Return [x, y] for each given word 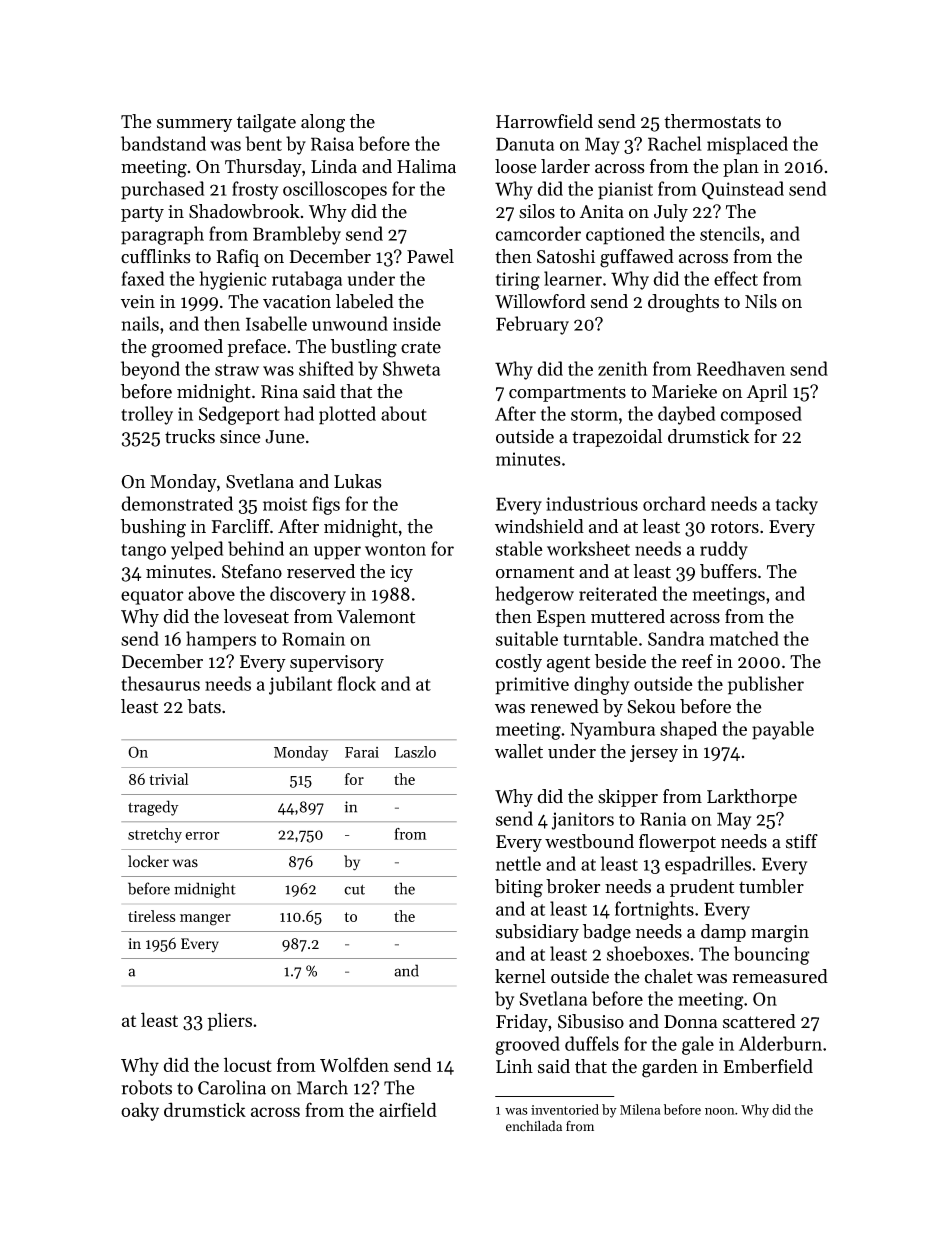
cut [354, 890]
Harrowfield [544, 121]
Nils [761, 301]
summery [194, 125]
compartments [567, 394]
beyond [150, 370]
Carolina [232, 1087]
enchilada [534, 1126]
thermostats [712, 121]
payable [783, 730]
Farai [362, 752]
